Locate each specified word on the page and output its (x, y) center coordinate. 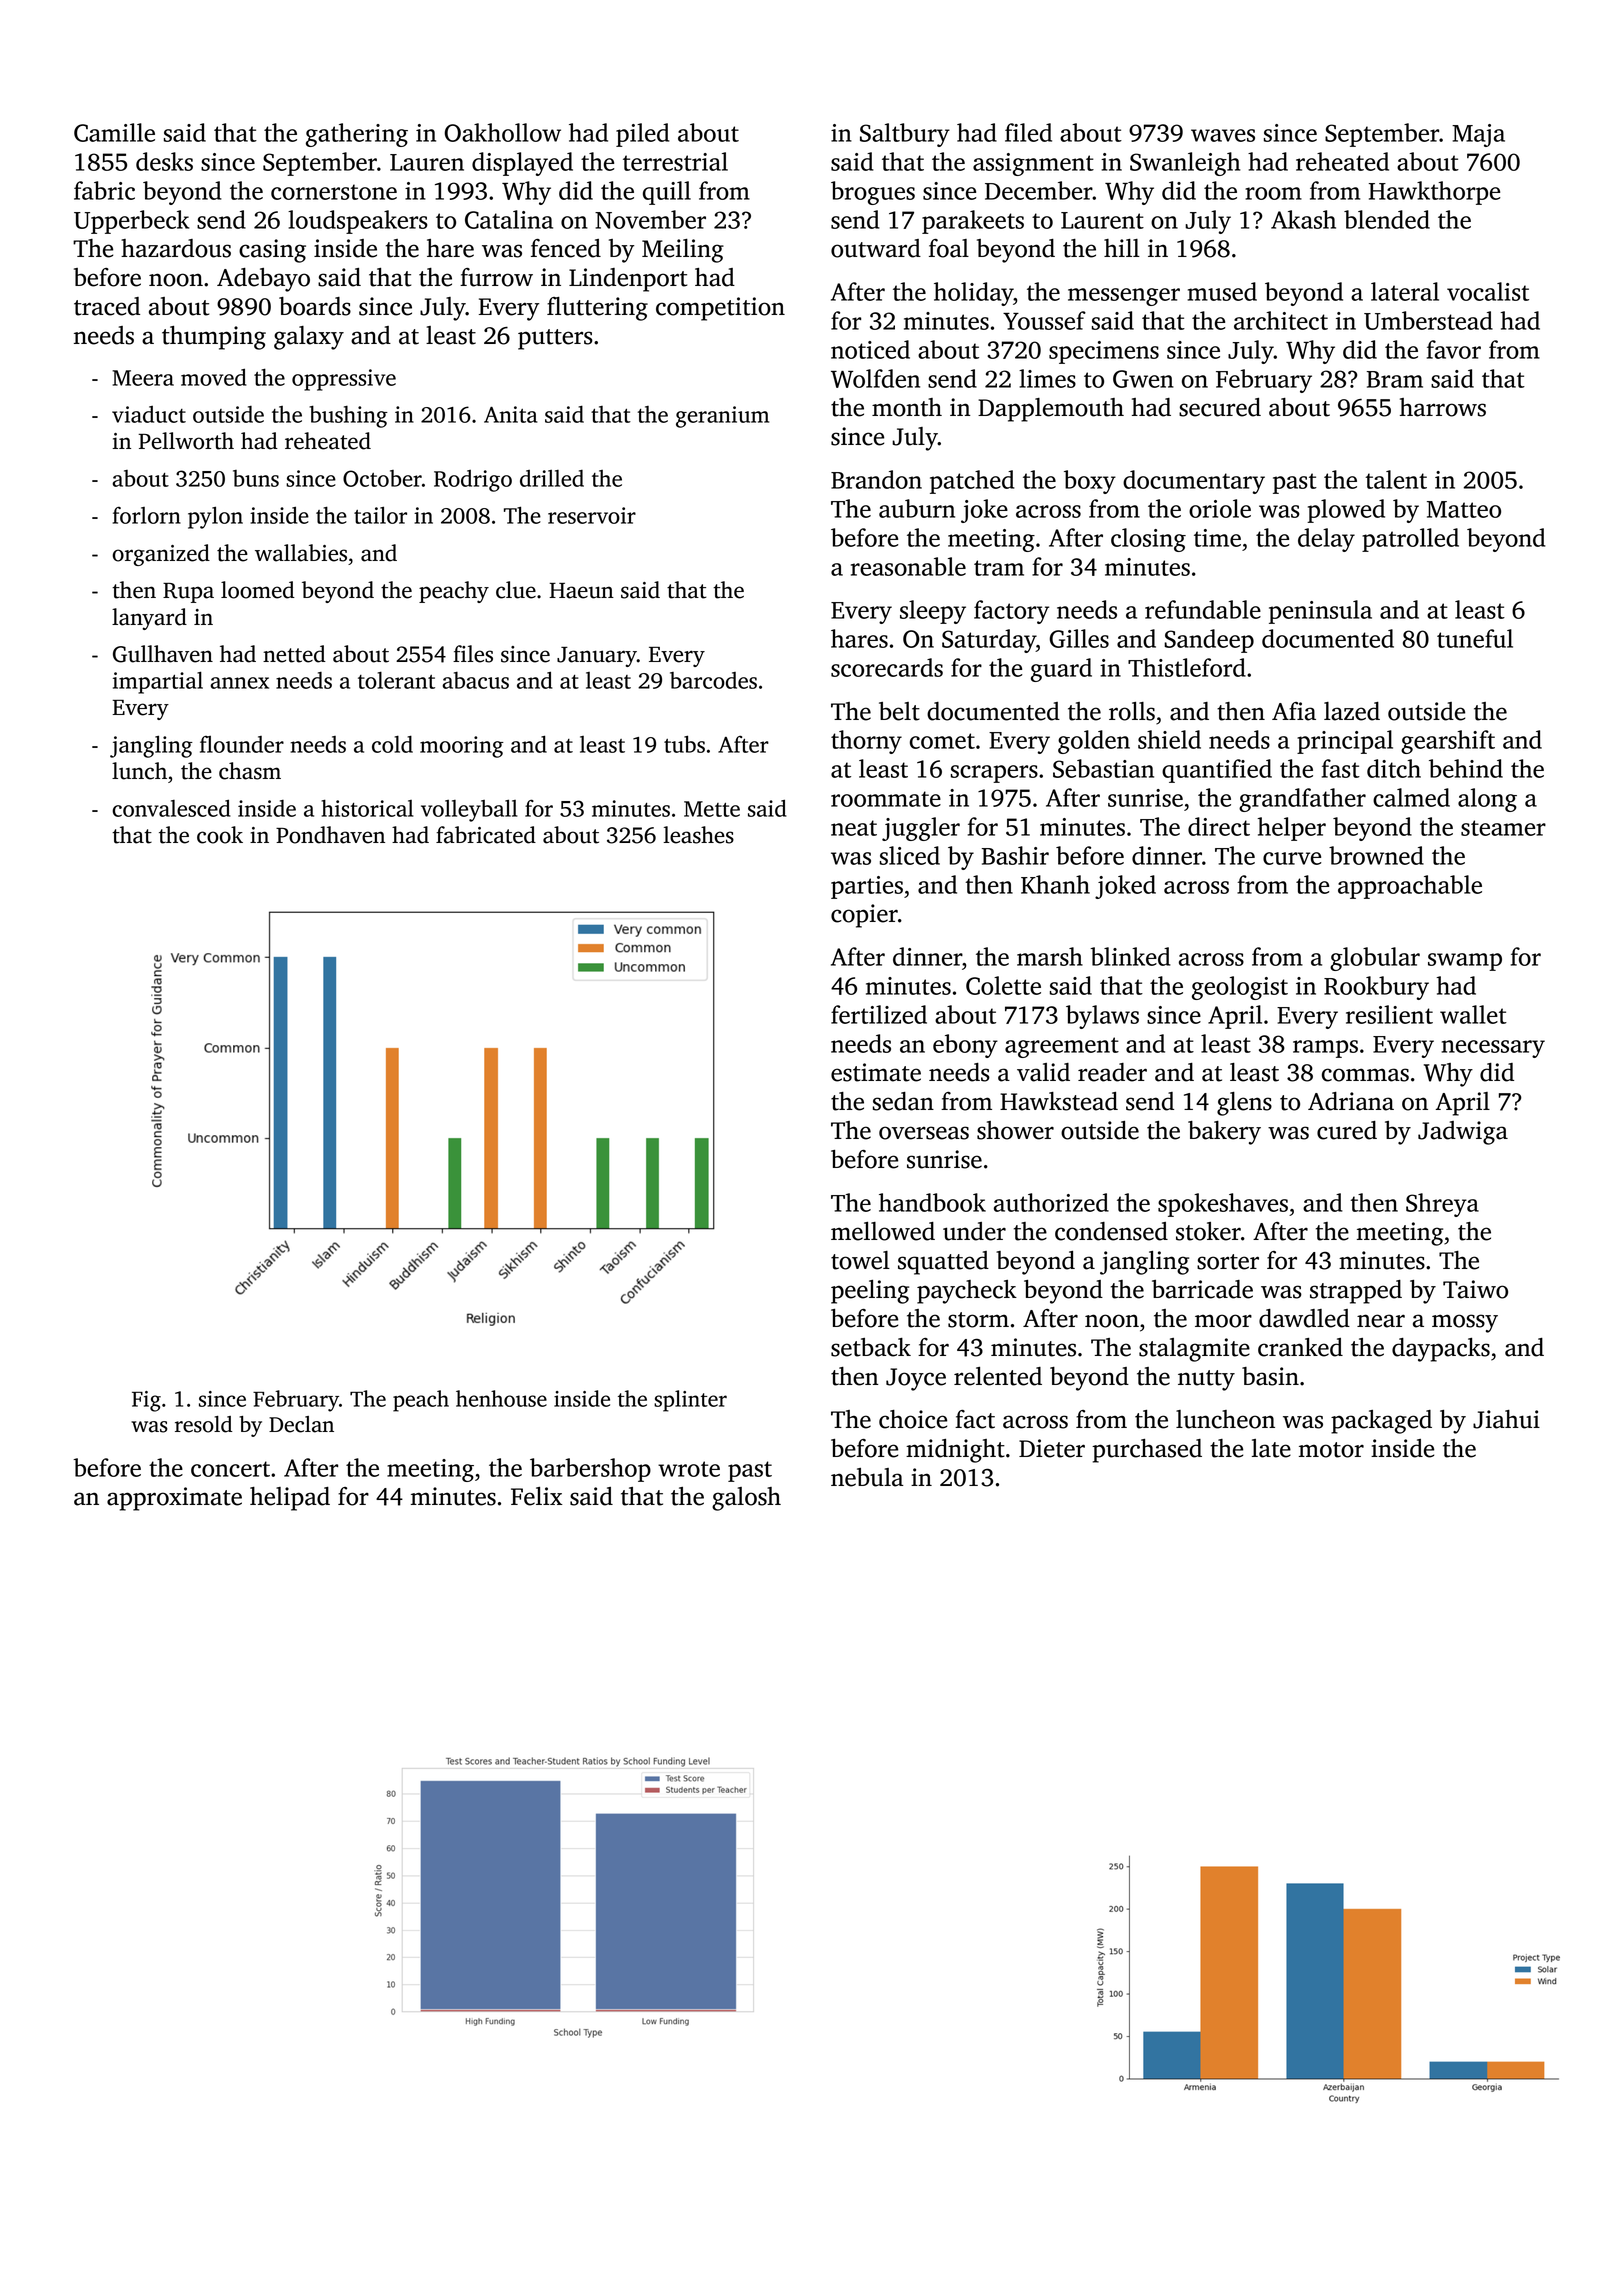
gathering (357, 135)
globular (1375, 959)
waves (1223, 135)
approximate (174, 1499)
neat (854, 828)
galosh (746, 1499)
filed (1028, 132)
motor (1331, 1450)
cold (392, 744)
